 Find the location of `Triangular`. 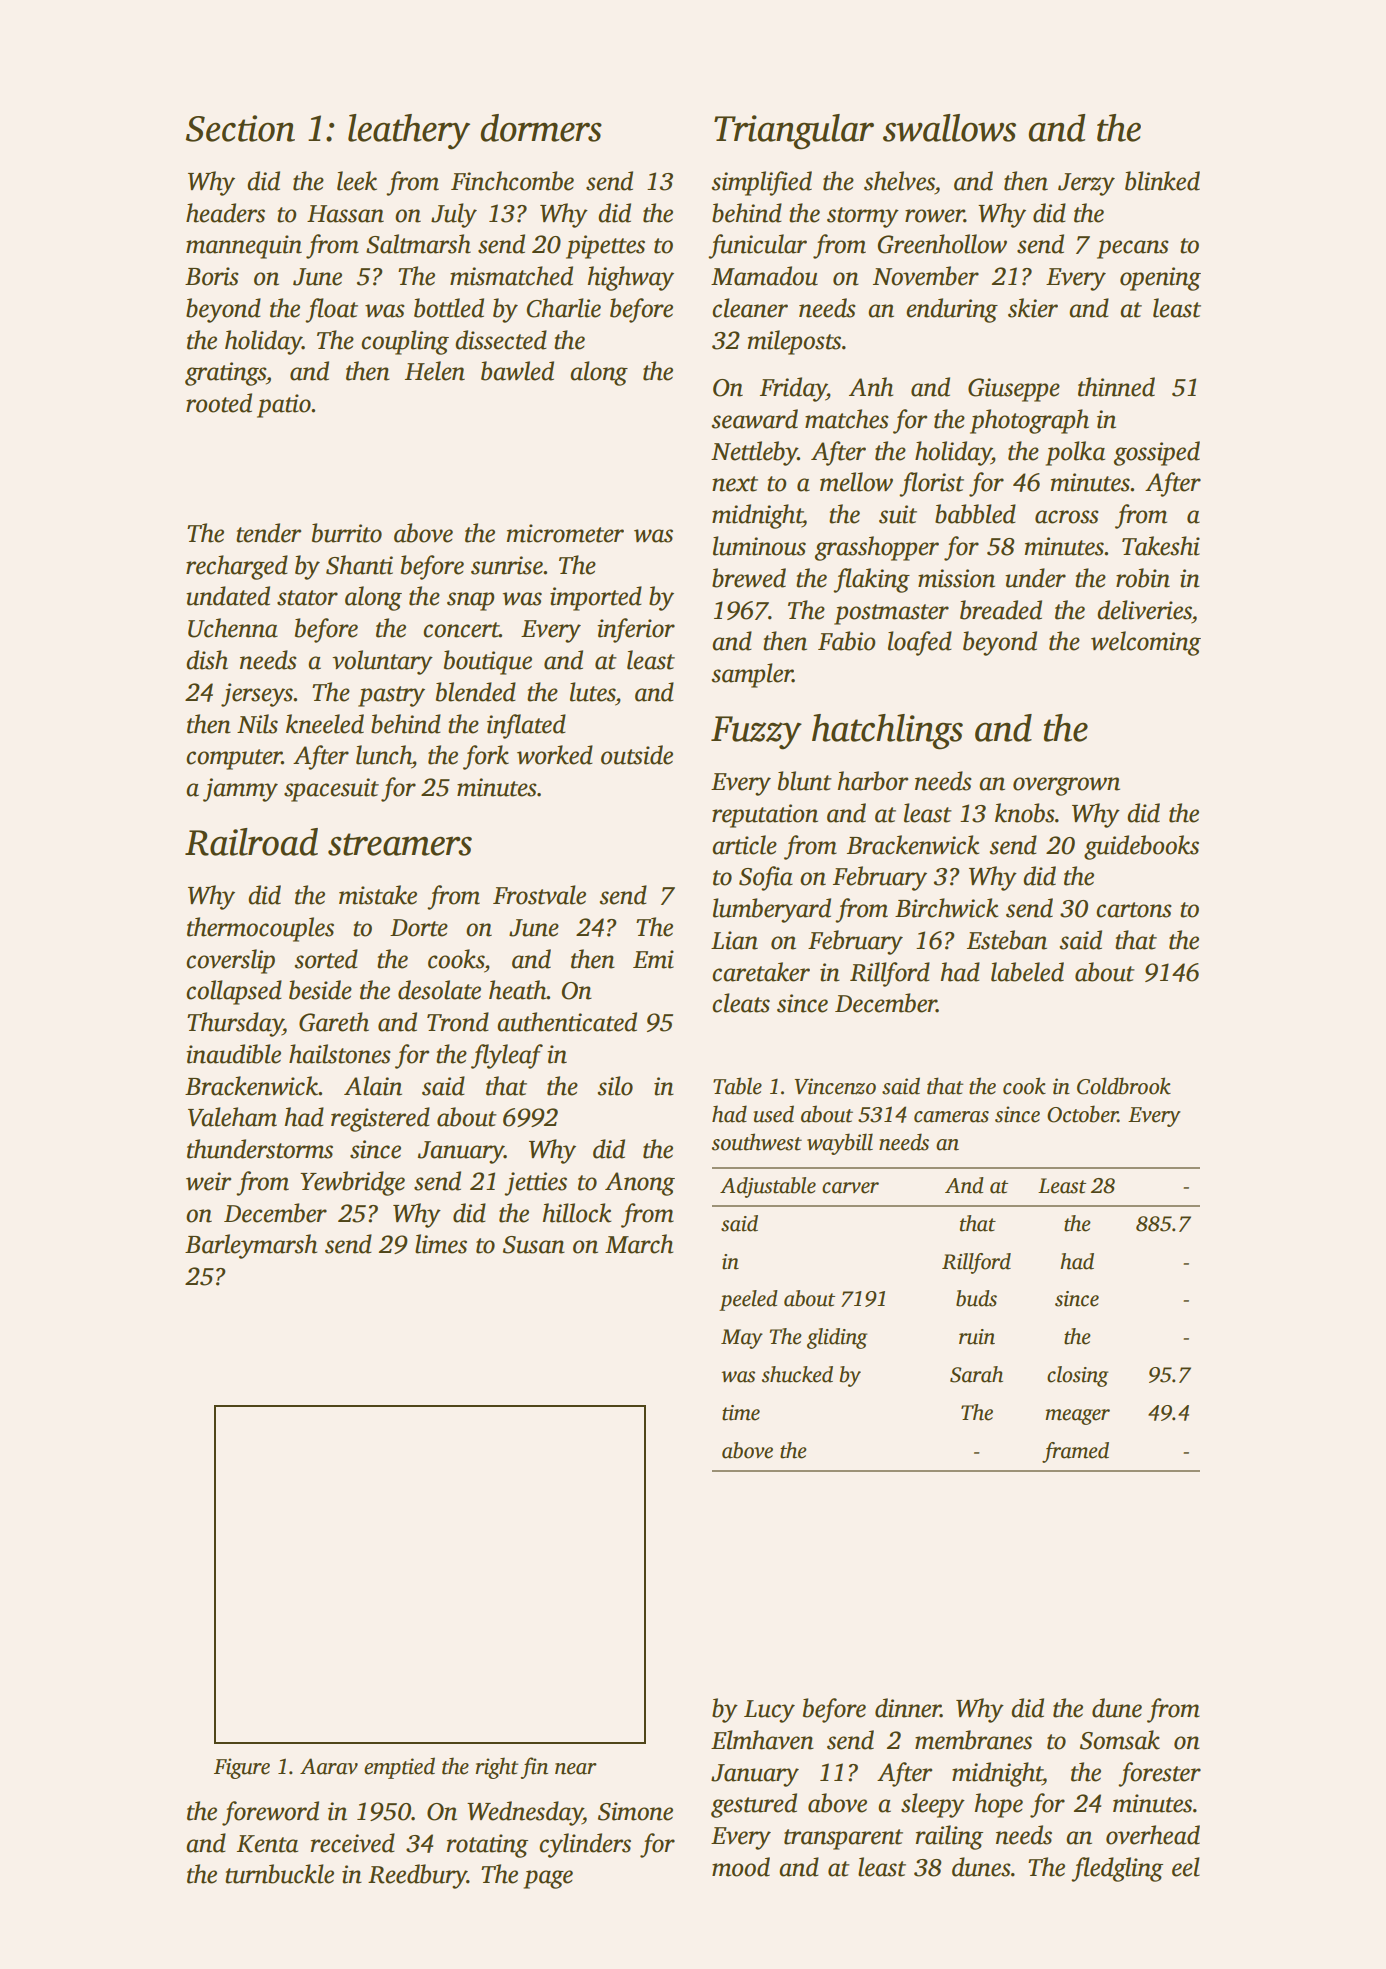

Triangular is located at coordinates (794, 132).
